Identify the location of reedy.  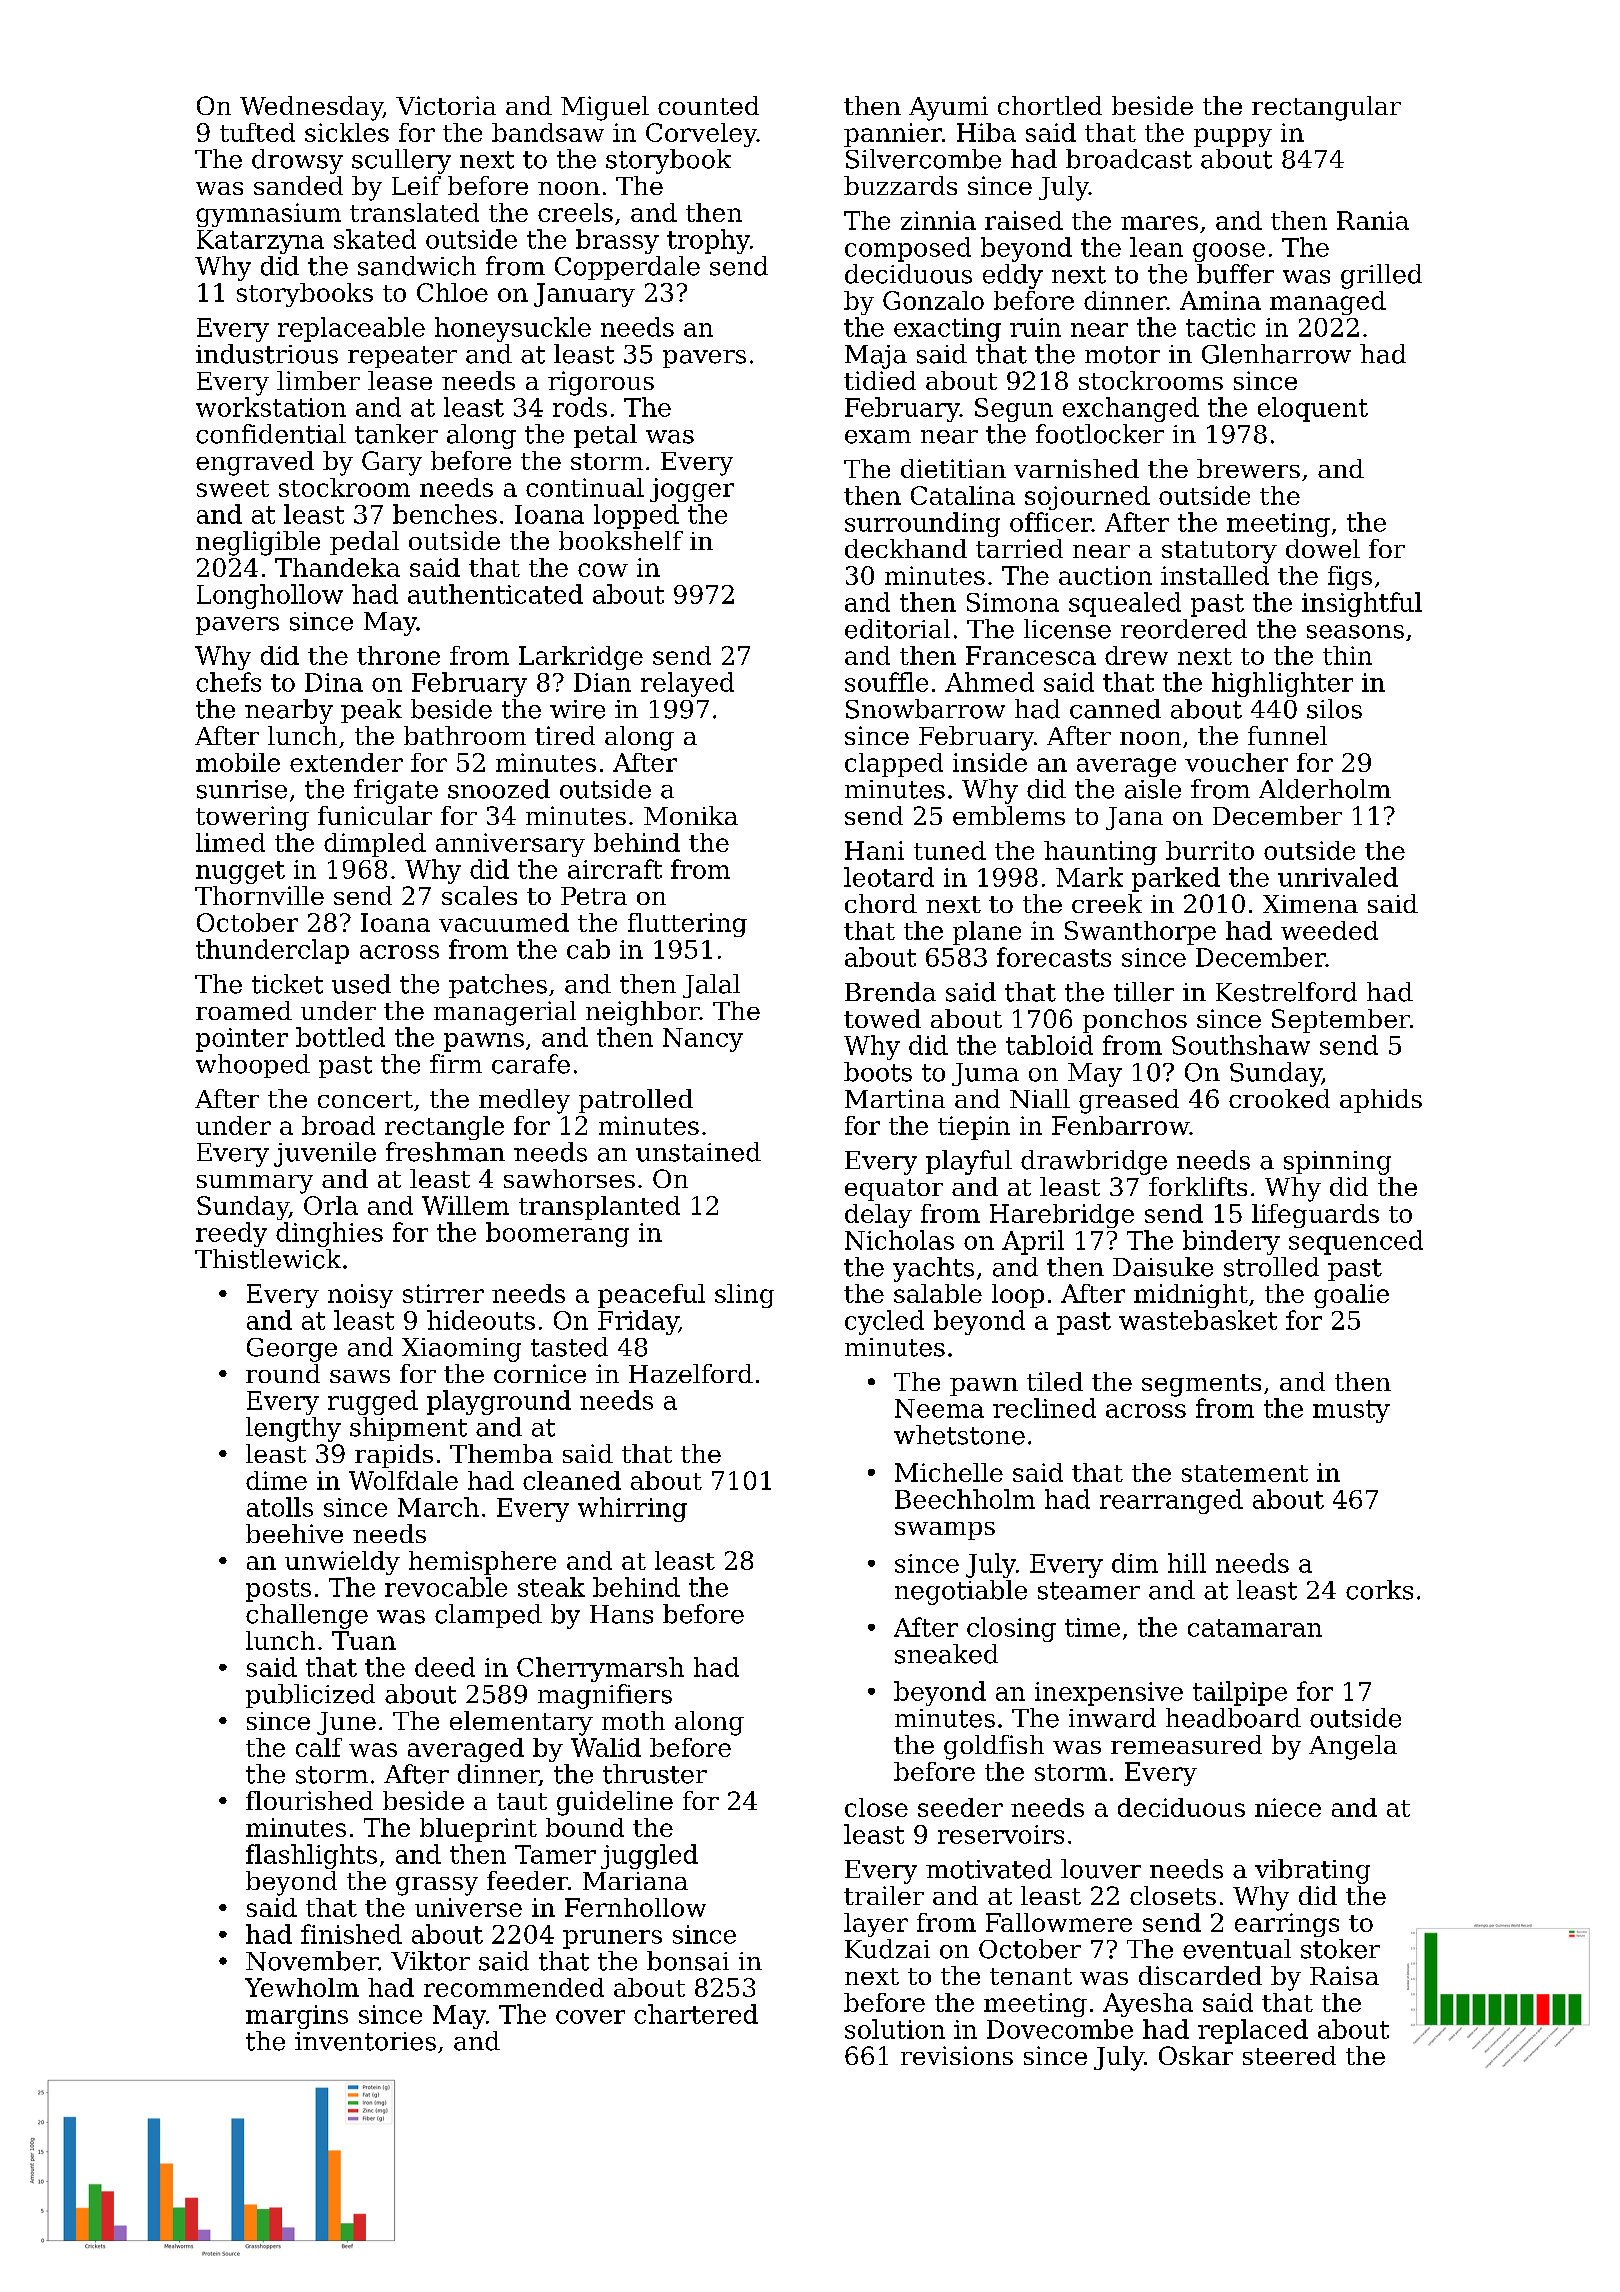
(231, 1234).
